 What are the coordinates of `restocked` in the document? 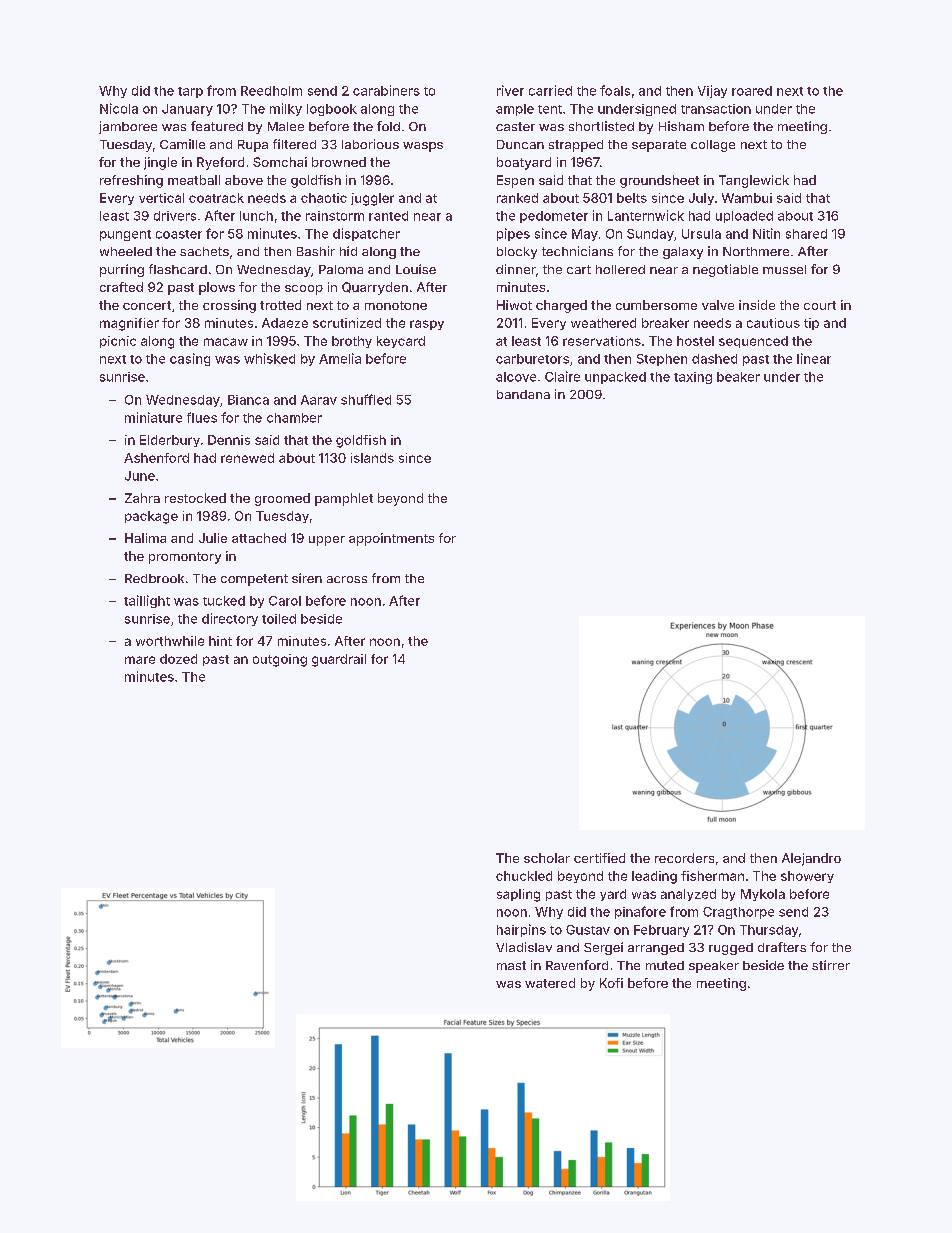 It's located at (195, 498).
